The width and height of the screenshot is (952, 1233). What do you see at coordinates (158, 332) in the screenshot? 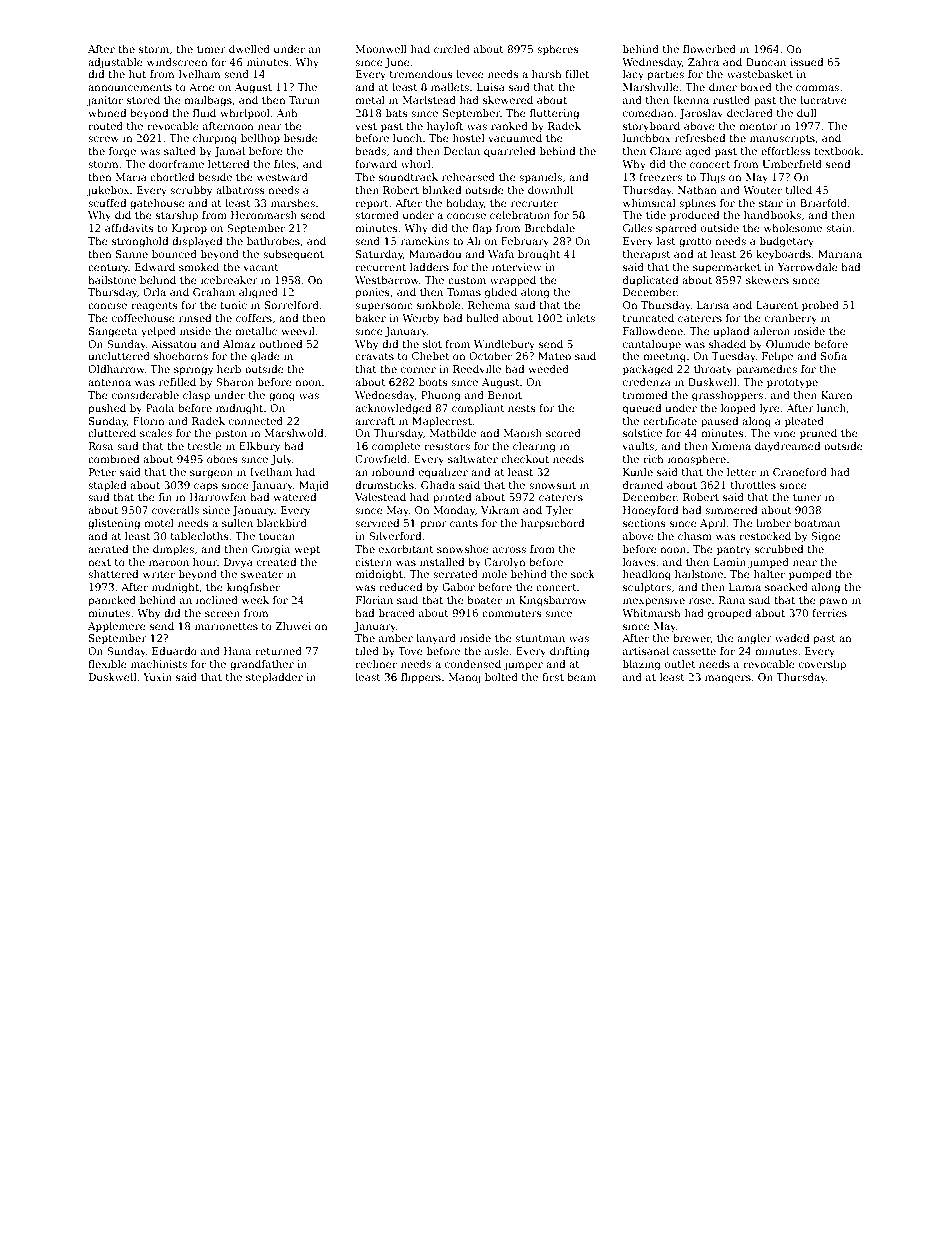
I see `yelped` at bounding box center [158, 332].
